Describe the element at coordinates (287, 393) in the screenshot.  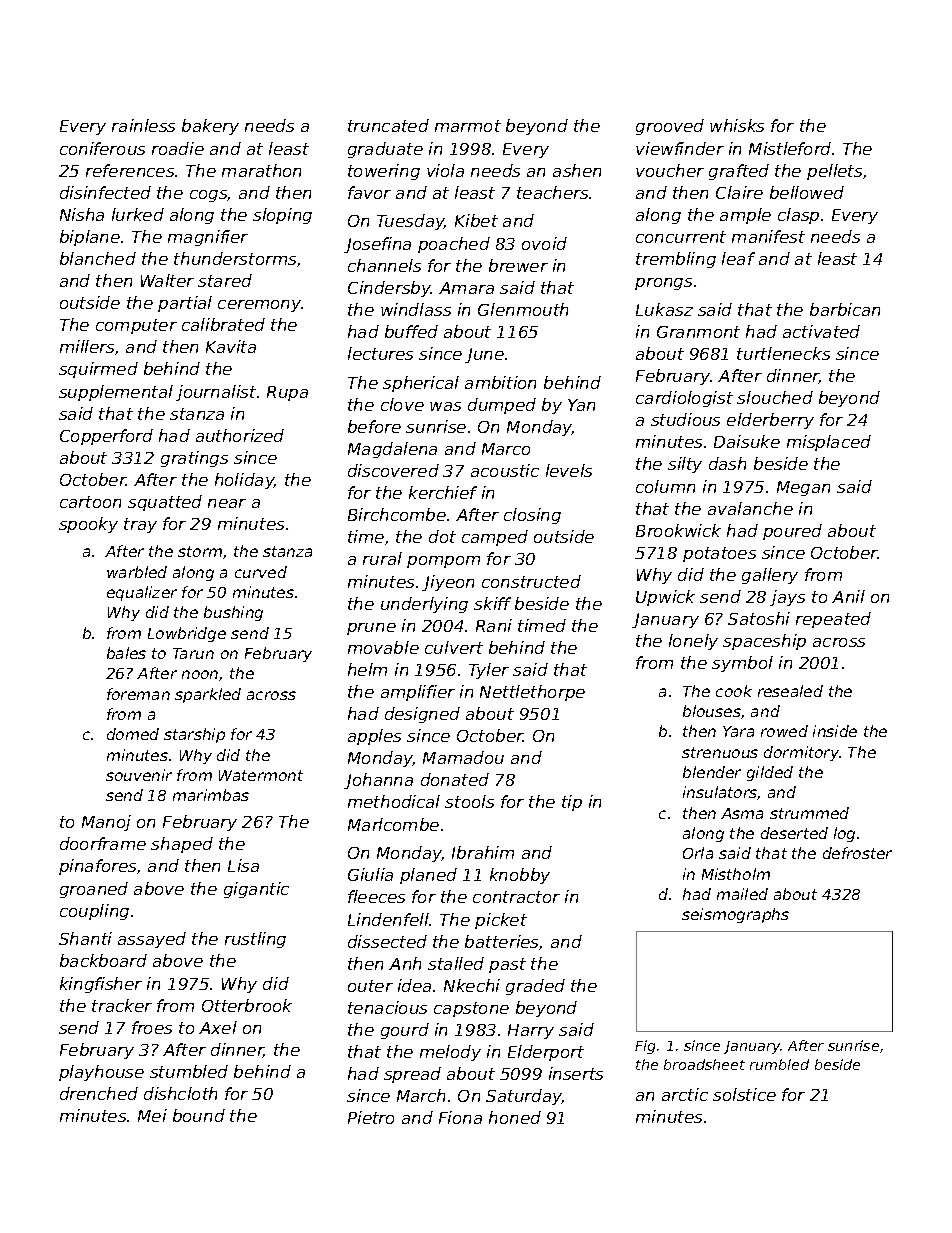
I see `Rupa` at that location.
